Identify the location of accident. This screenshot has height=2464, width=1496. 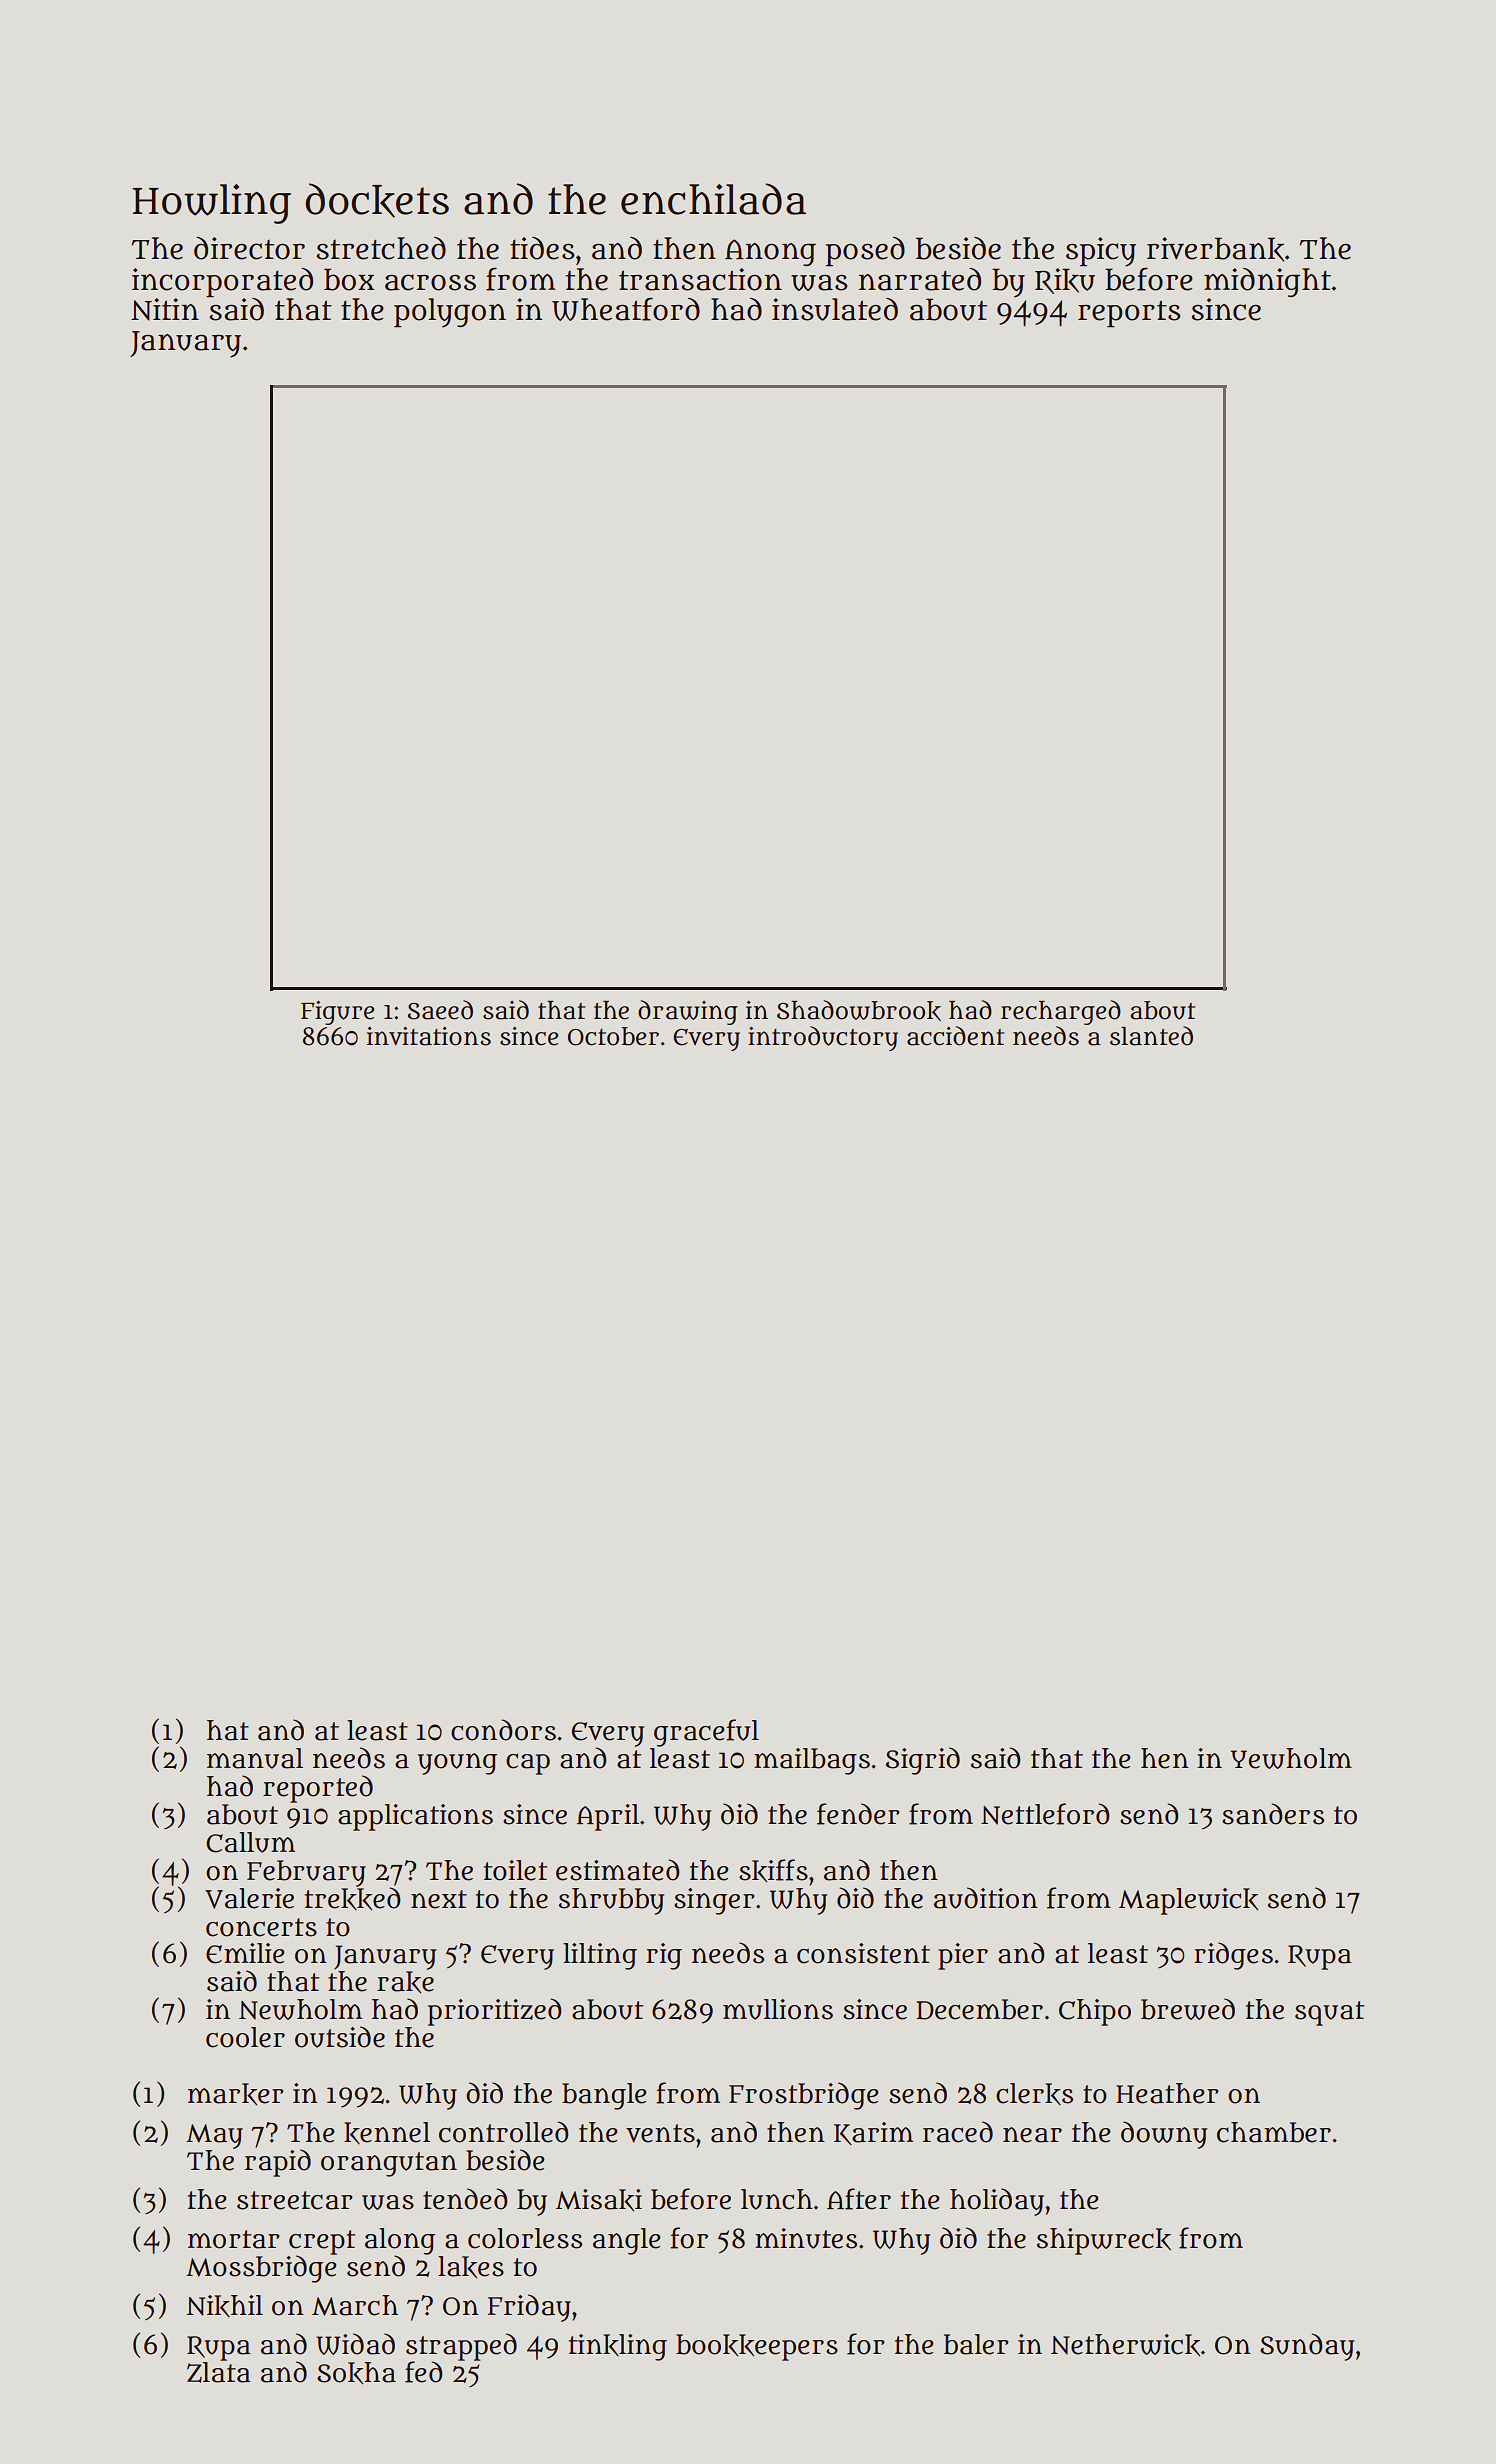
(955, 1036).
